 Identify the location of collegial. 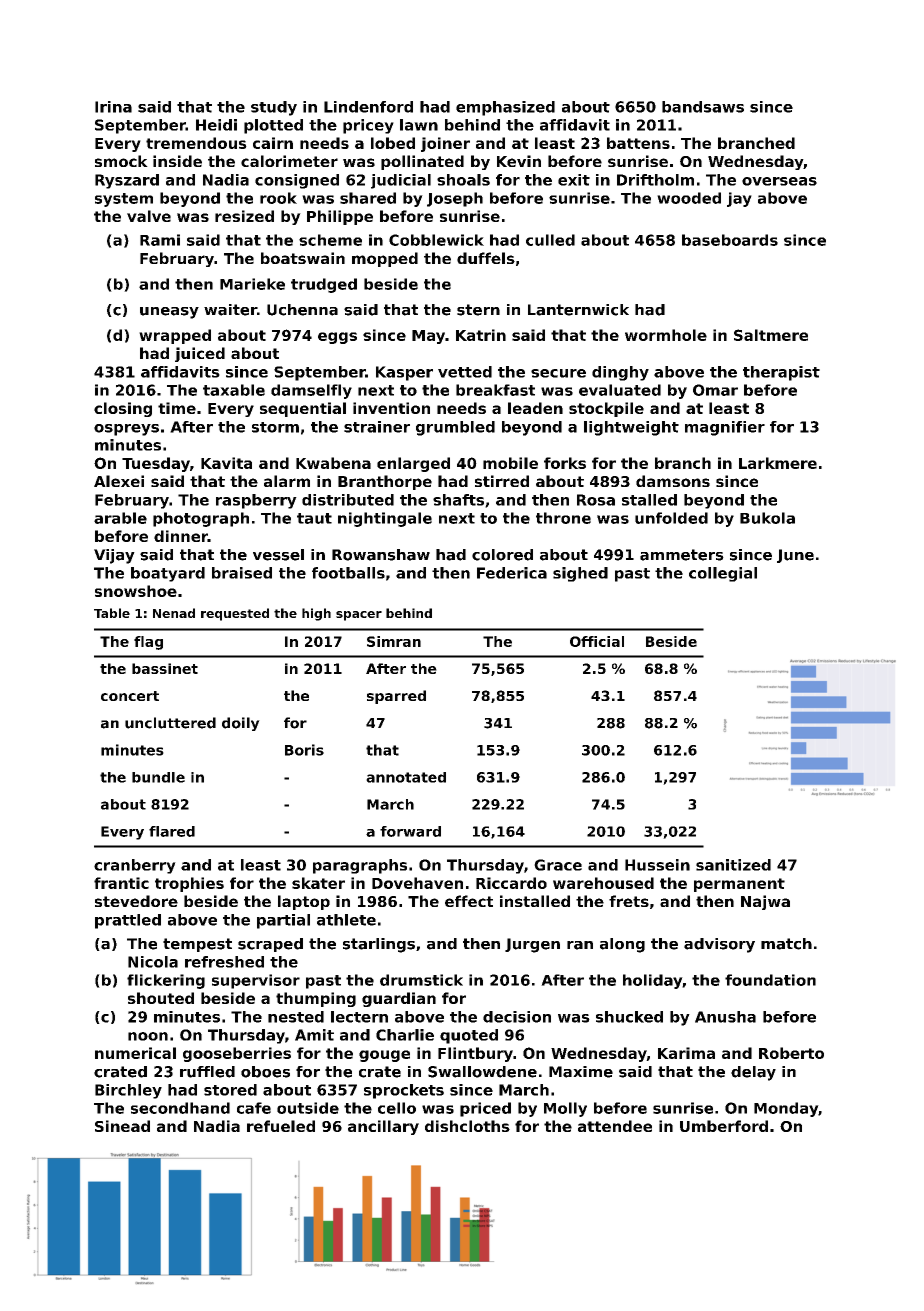
(723, 574).
